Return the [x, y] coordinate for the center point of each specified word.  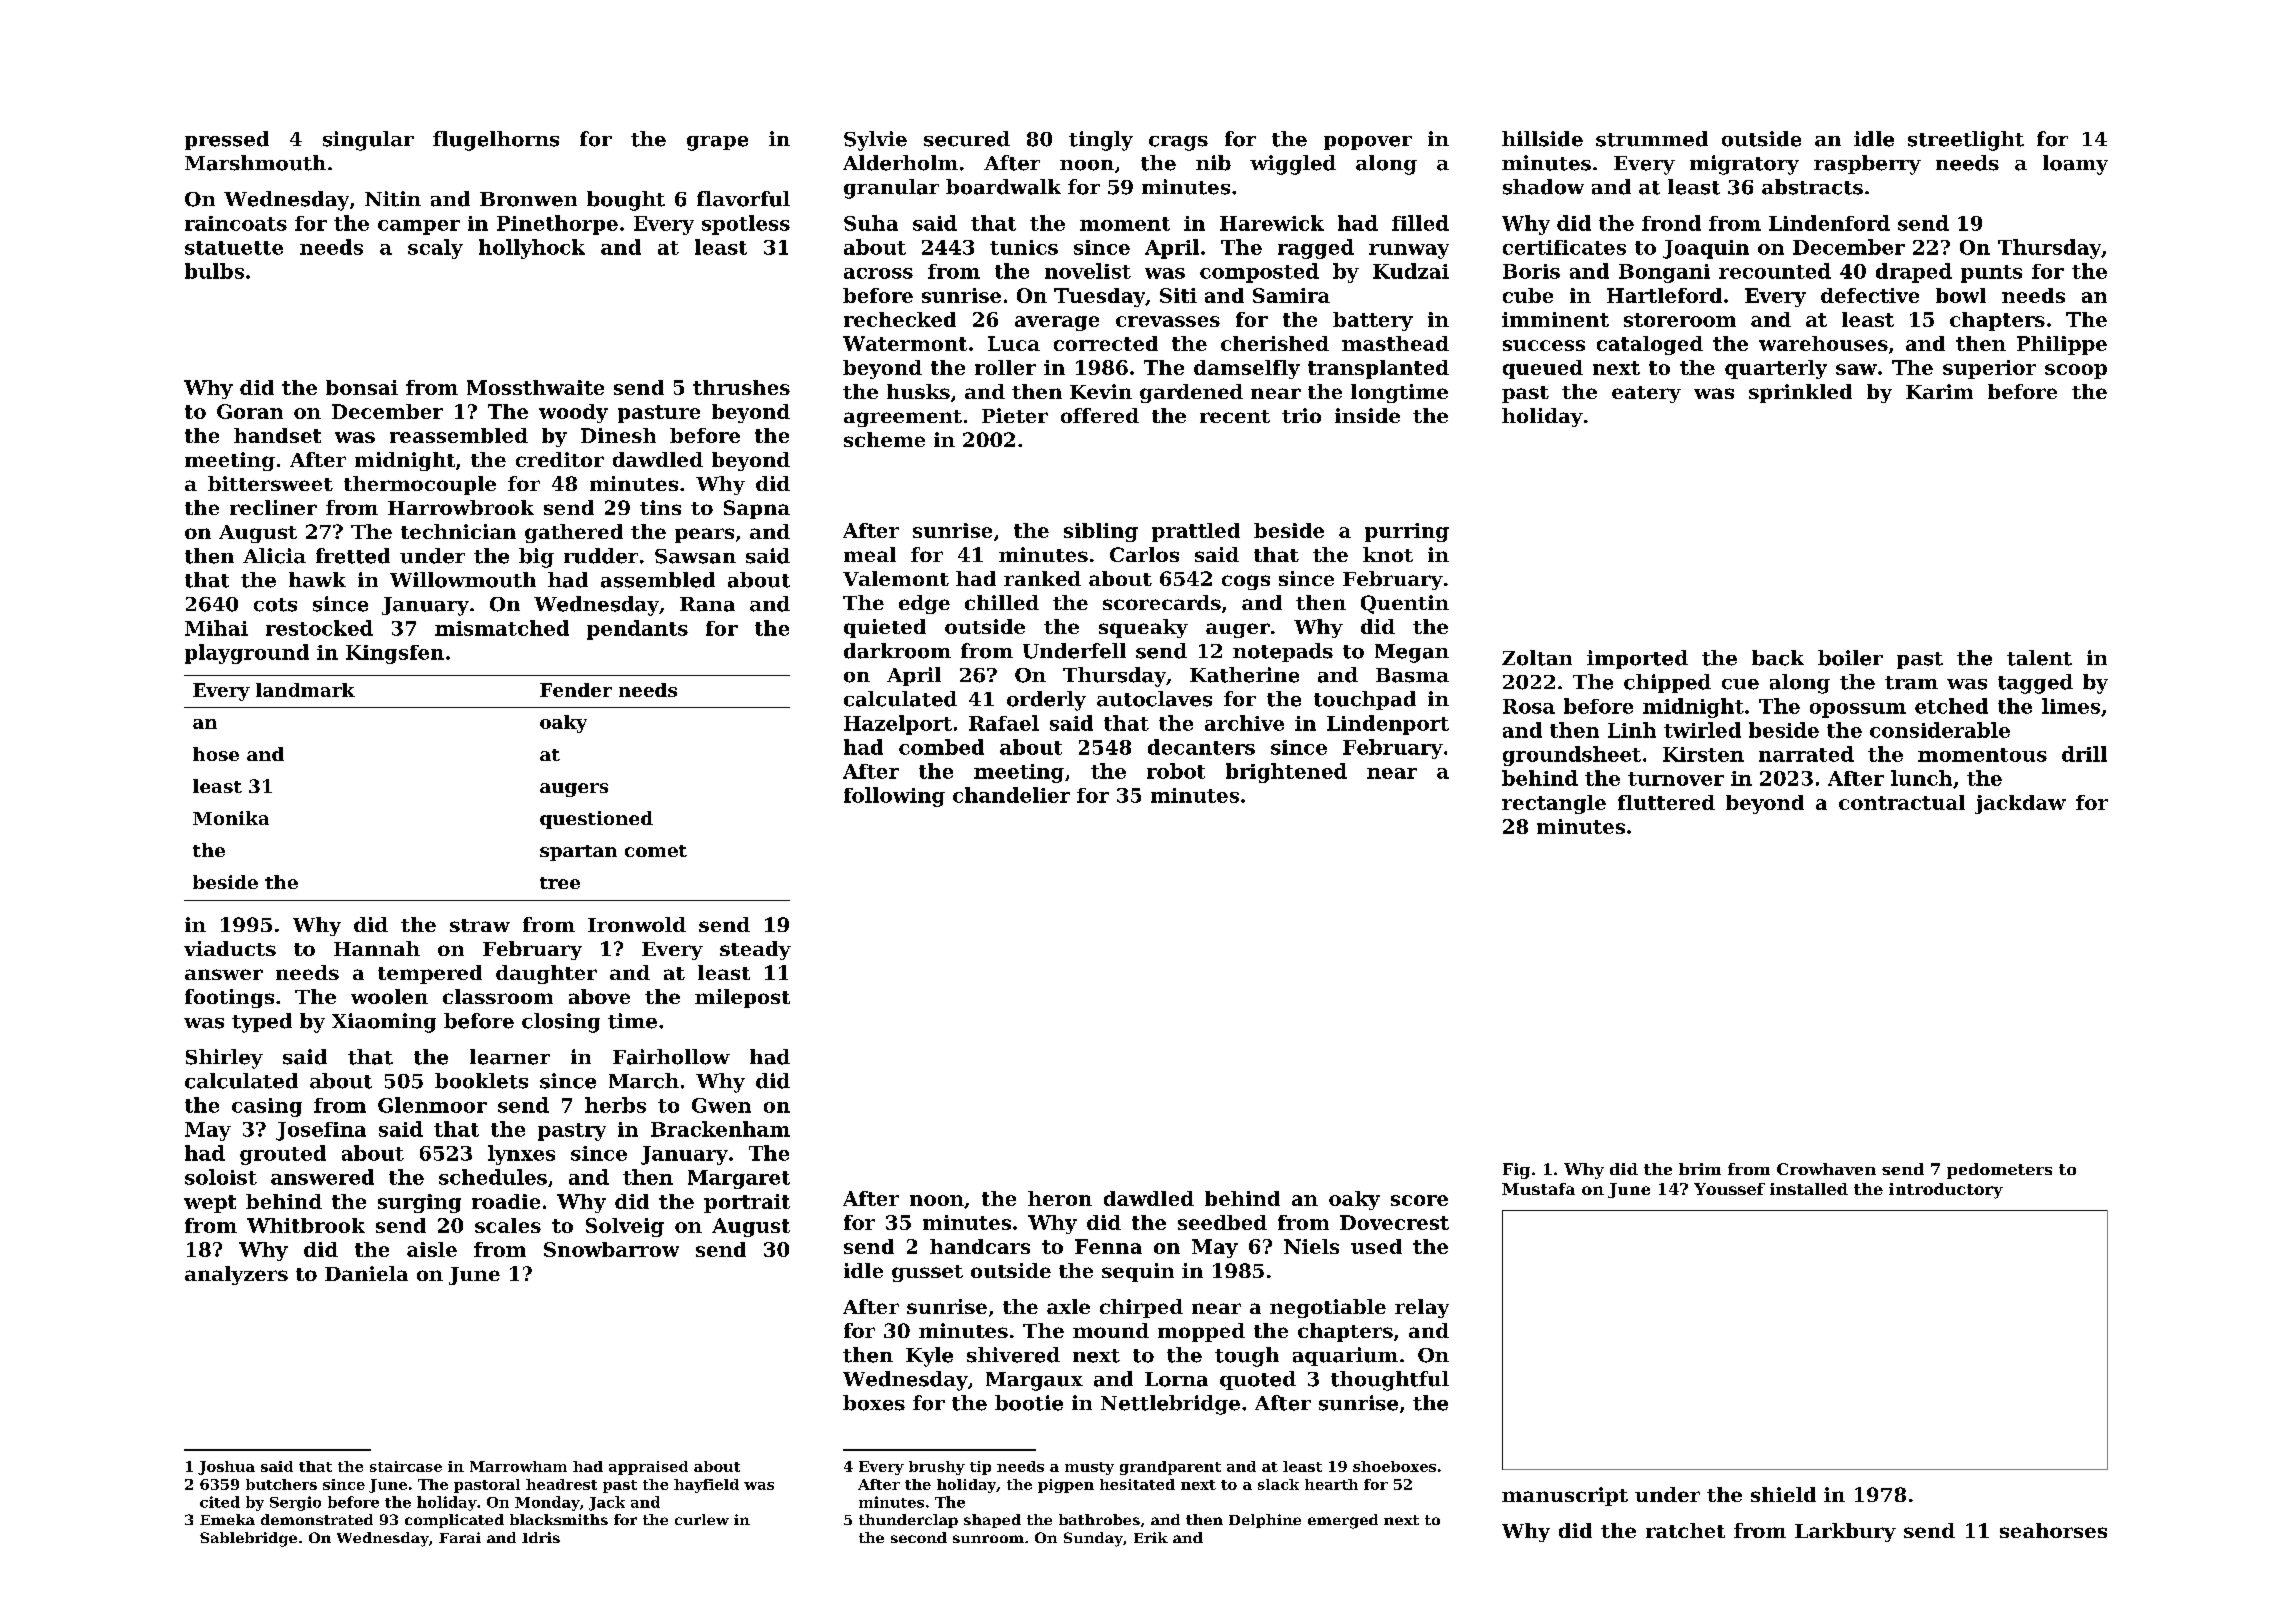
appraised [648, 1468]
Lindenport [1388, 725]
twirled [1702, 730]
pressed [227, 140]
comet [656, 851]
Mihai [216, 628]
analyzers [236, 1275]
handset [277, 435]
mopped [1201, 1332]
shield [1783, 1494]
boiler [1850, 658]
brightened [1286, 773]
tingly [1101, 141]
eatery [1646, 394]
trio [1301, 415]
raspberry [1867, 165]
